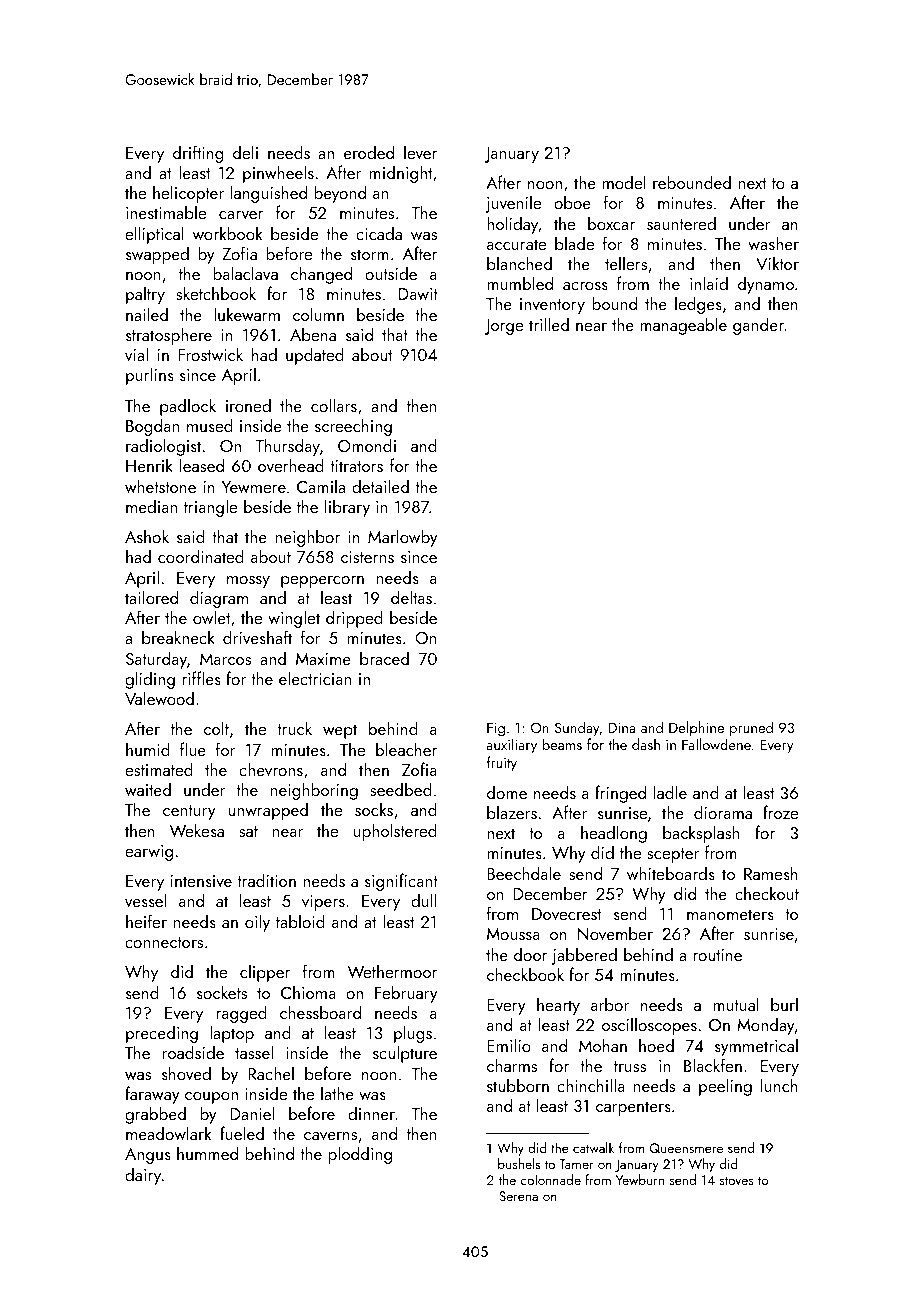  What do you see at coordinates (395, 832) in the screenshot?
I see `upholstered` at bounding box center [395, 832].
